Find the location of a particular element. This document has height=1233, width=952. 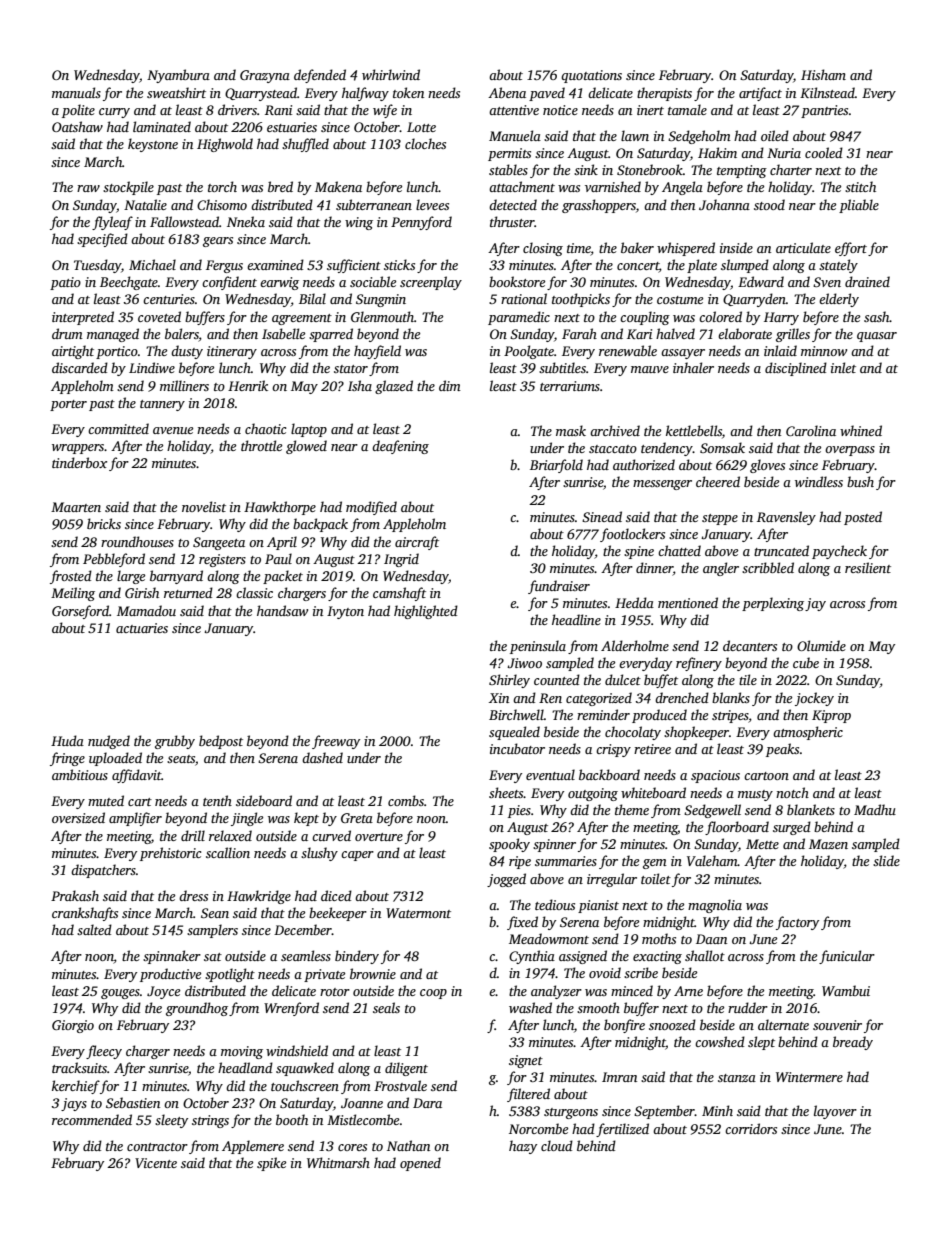

Applemere is located at coordinates (253, 1147).
